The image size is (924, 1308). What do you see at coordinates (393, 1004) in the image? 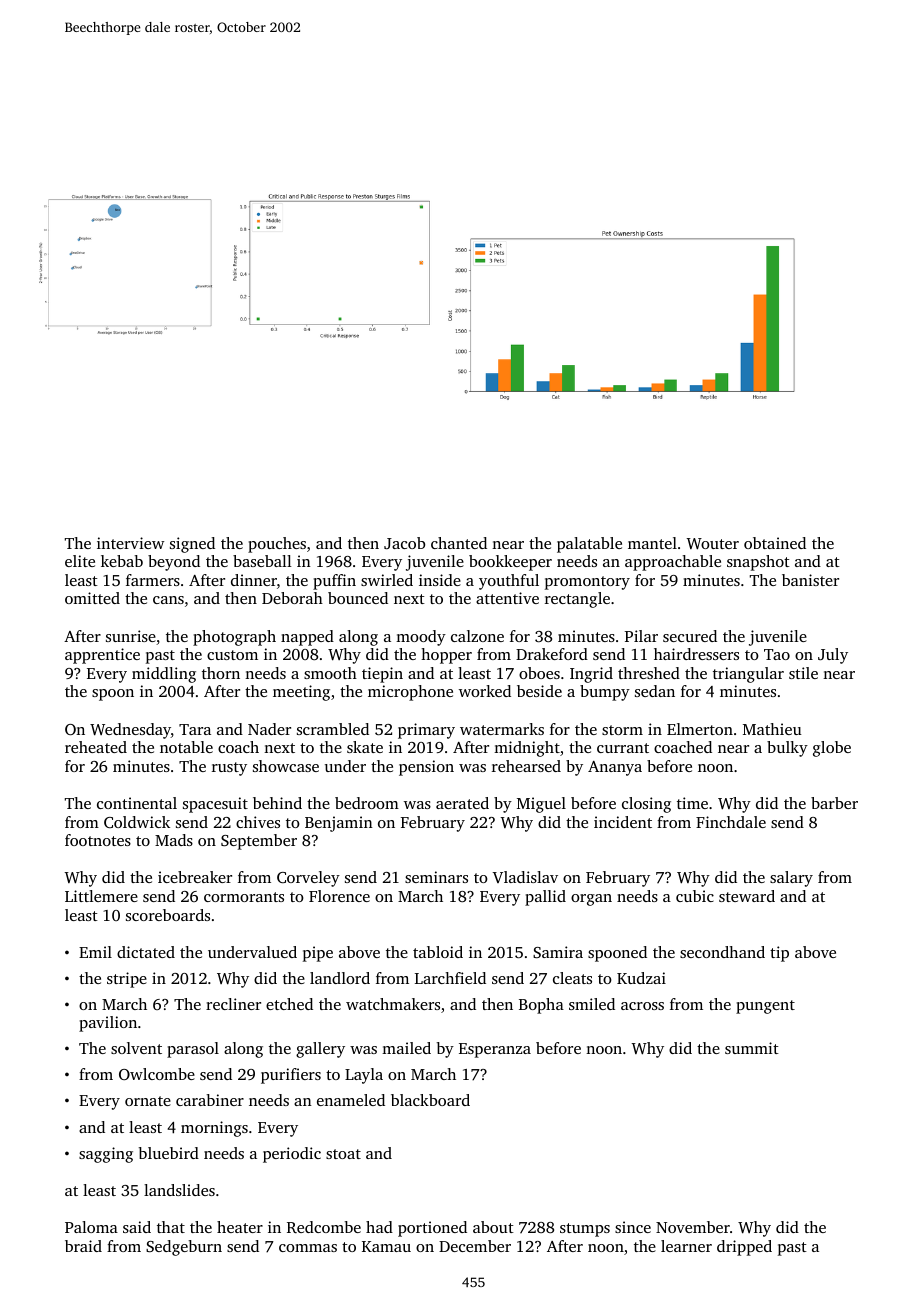
I see `watchmakers` at bounding box center [393, 1004].
